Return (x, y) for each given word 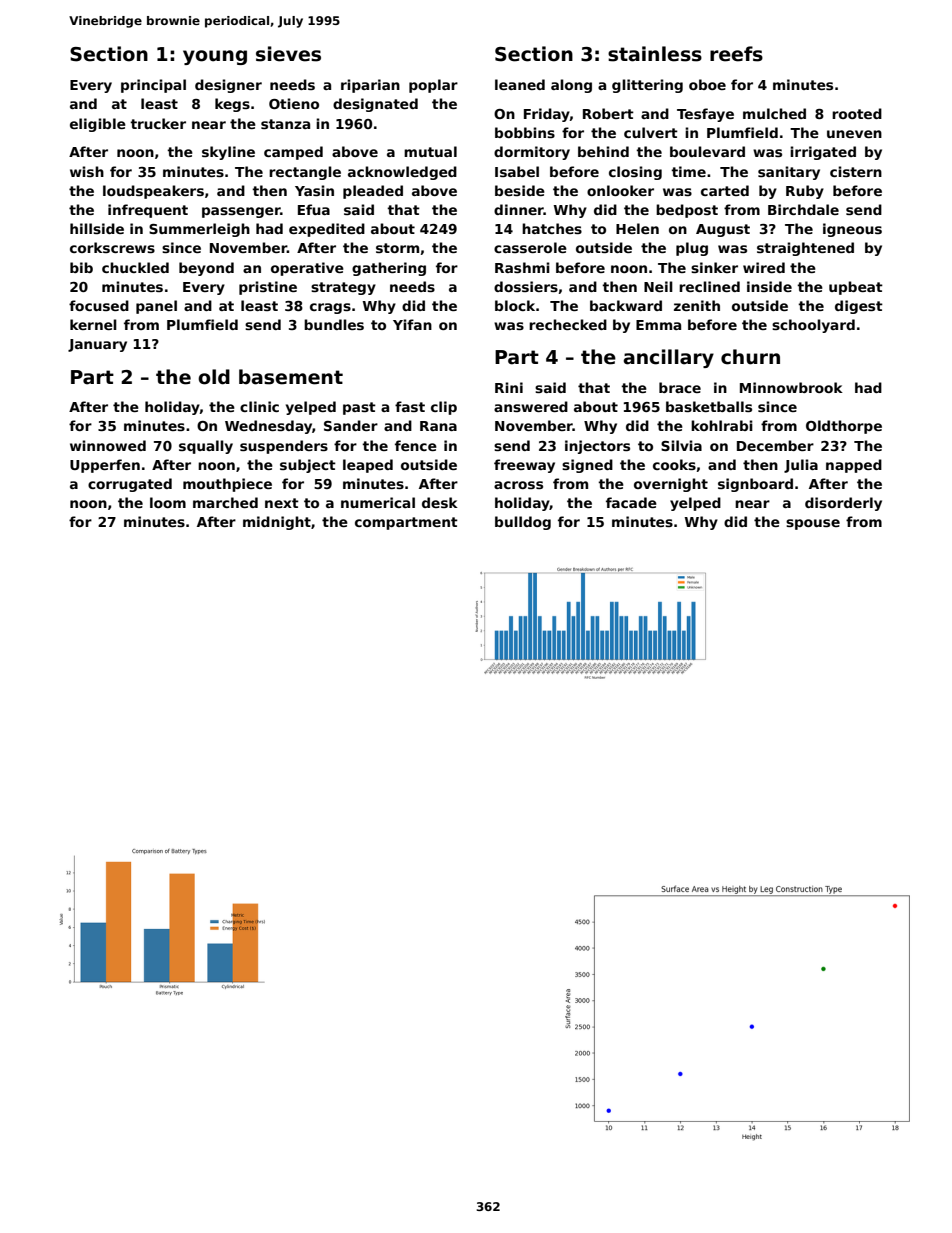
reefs (736, 54)
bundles (334, 324)
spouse (813, 524)
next (282, 503)
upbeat (856, 288)
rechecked (568, 324)
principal (153, 86)
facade (631, 502)
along (571, 86)
